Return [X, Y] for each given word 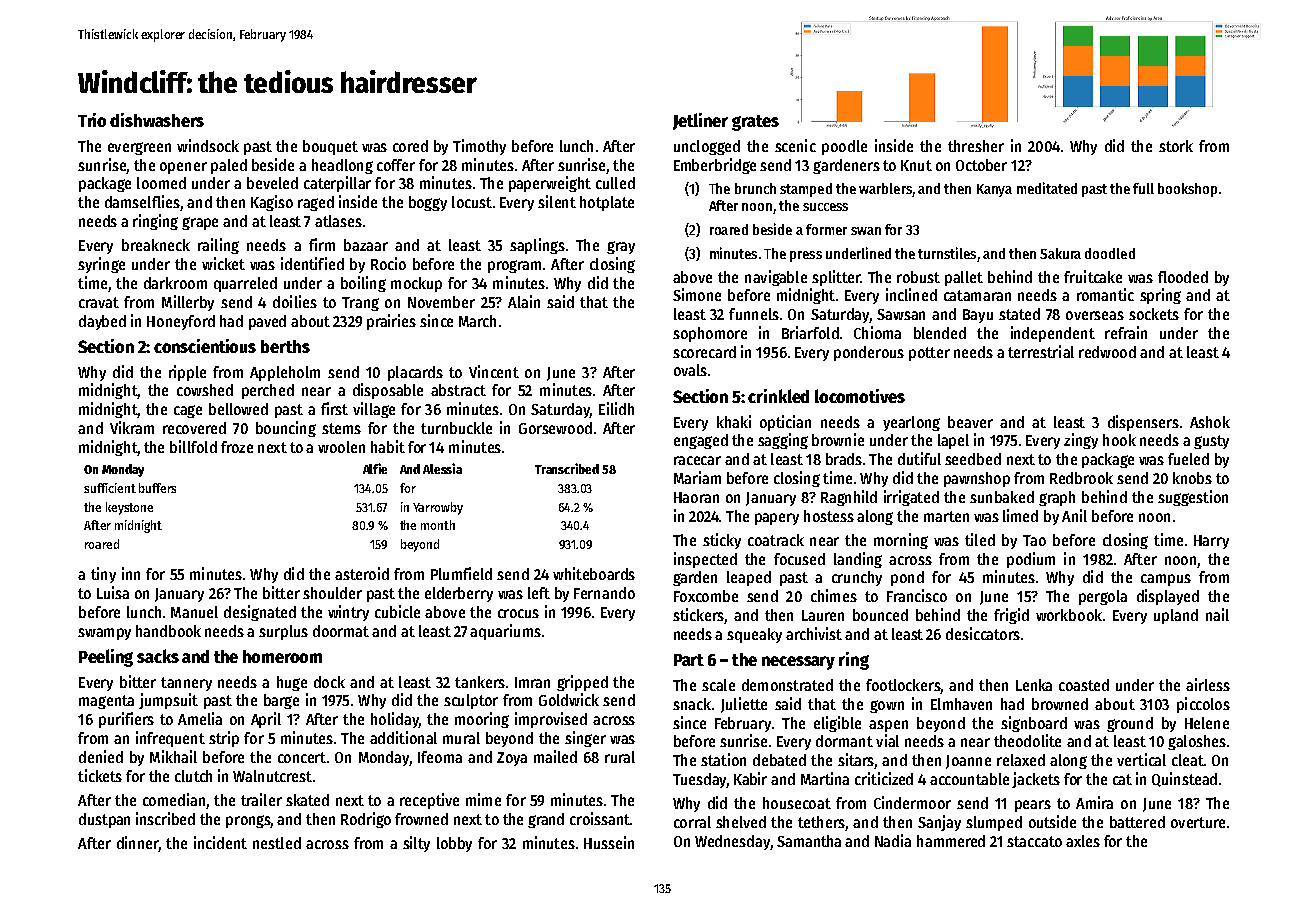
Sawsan [901, 314]
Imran [532, 682]
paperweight [550, 184]
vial [887, 740]
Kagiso [272, 203]
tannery [186, 684]
